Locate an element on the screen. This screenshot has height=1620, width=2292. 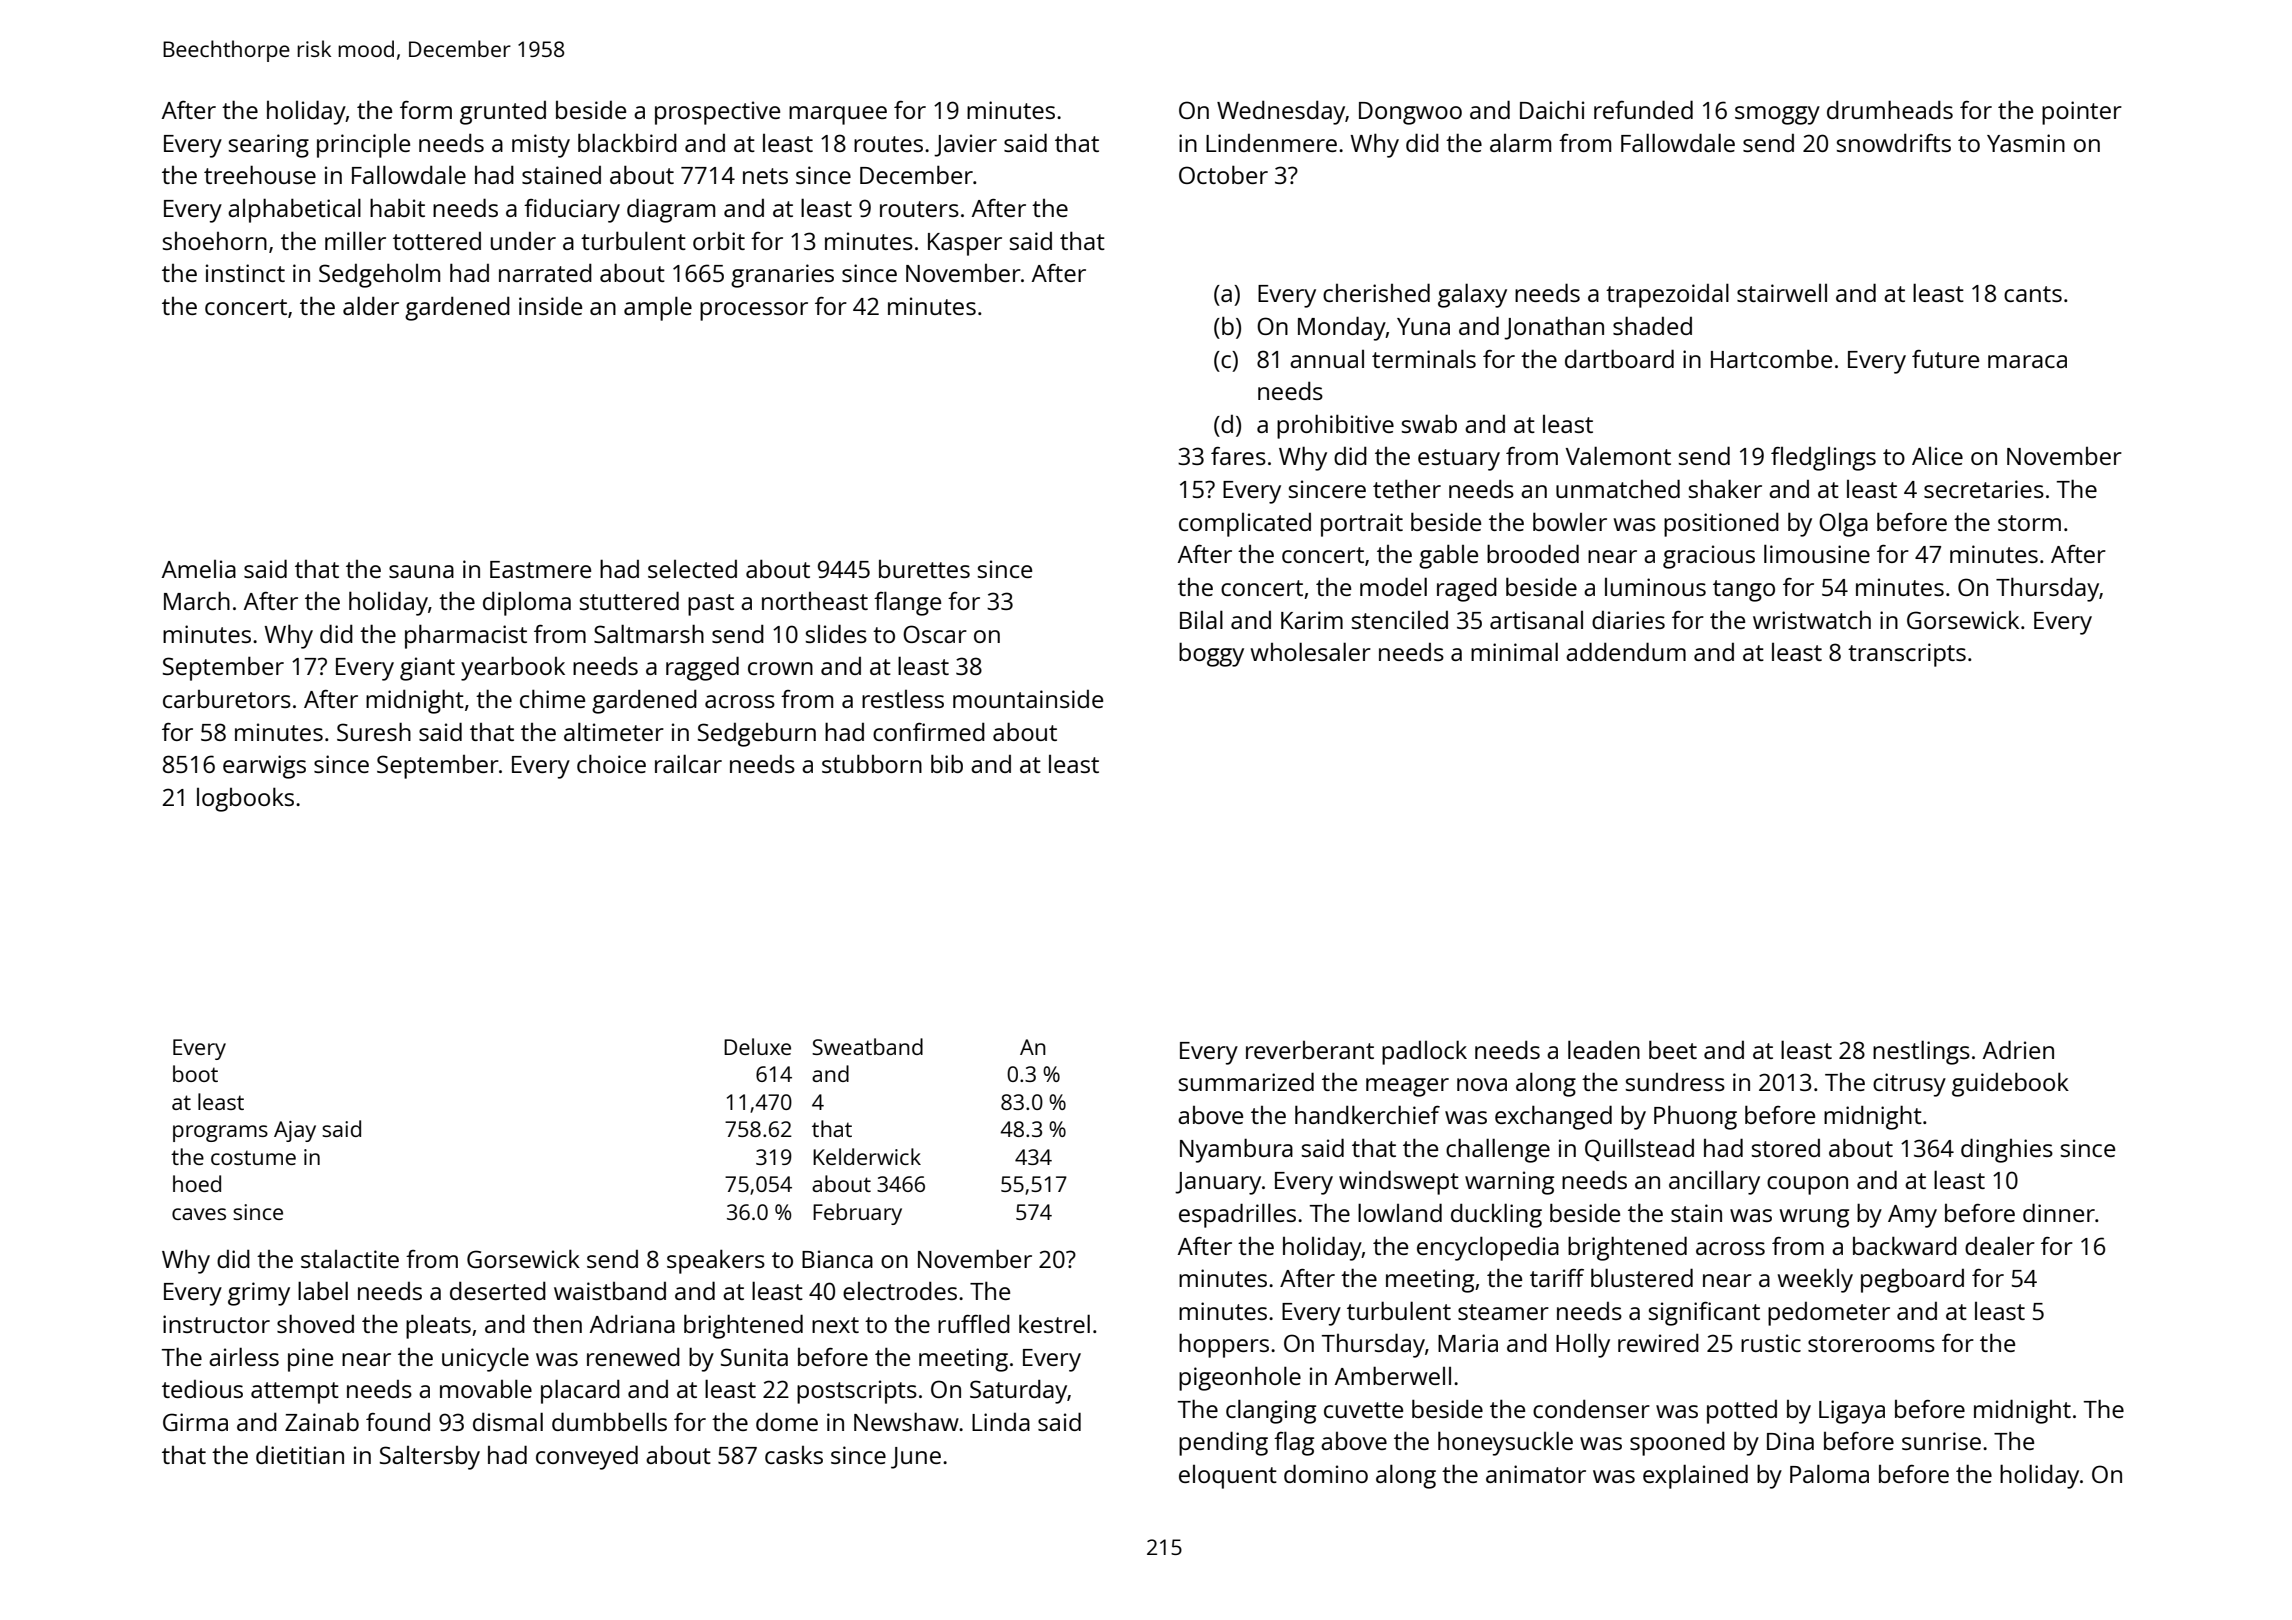
Adrien is located at coordinates (2018, 1049).
